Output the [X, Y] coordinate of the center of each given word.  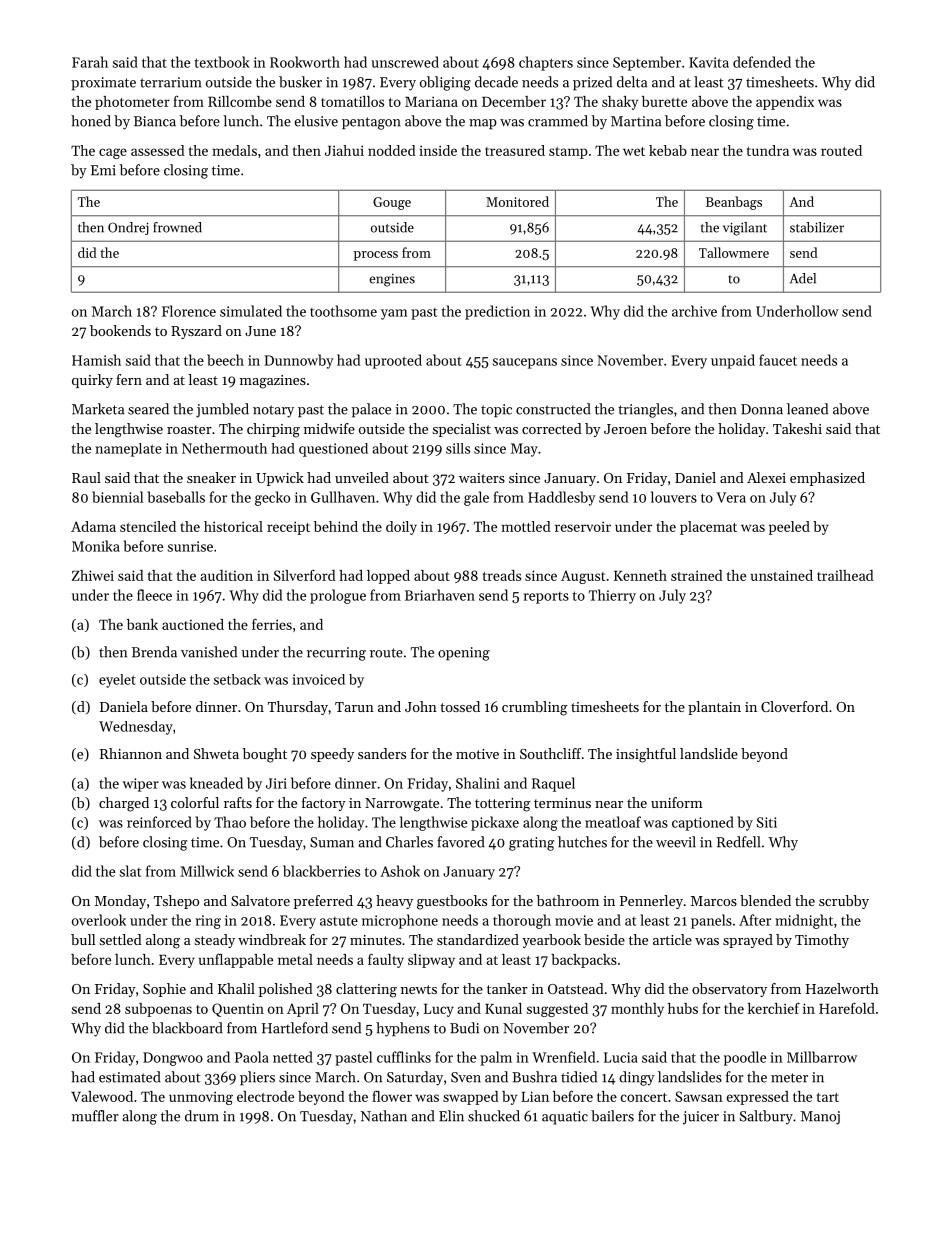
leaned [807, 409]
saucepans [525, 363]
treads [502, 575]
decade [496, 82]
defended [762, 62]
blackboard [187, 1028]
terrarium [170, 82]
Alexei [766, 477]
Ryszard [196, 332]
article [672, 939]
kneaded [216, 783]
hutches [582, 842]
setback [237, 679]
